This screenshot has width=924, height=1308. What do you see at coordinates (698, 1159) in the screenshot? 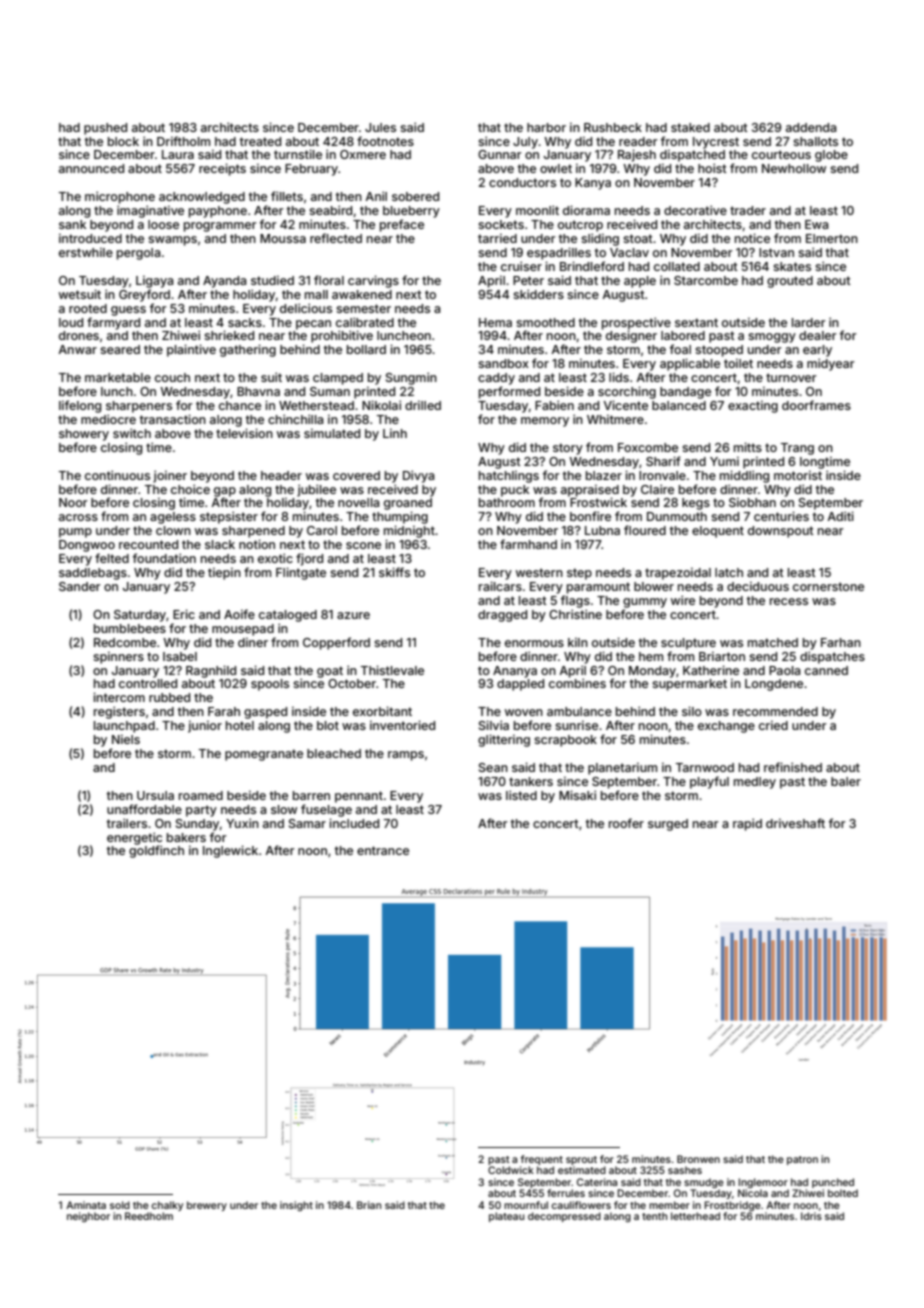
I see `Bronwen` at bounding box center [698, 1159].
